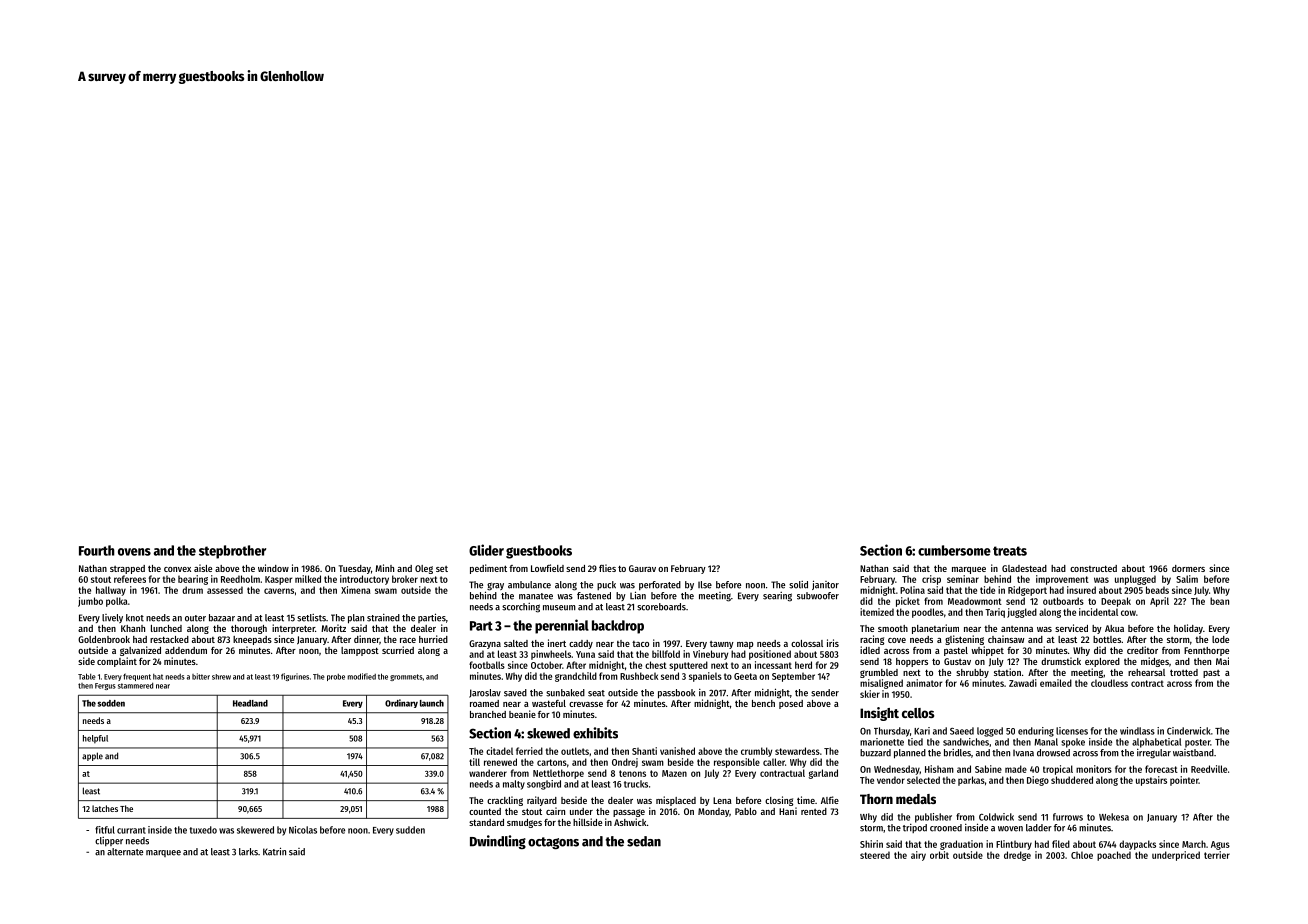 The width and height of the page is (1308, 924). Describe the element at coordinates (486, 550) in the page. I see `Glider` at that location.
